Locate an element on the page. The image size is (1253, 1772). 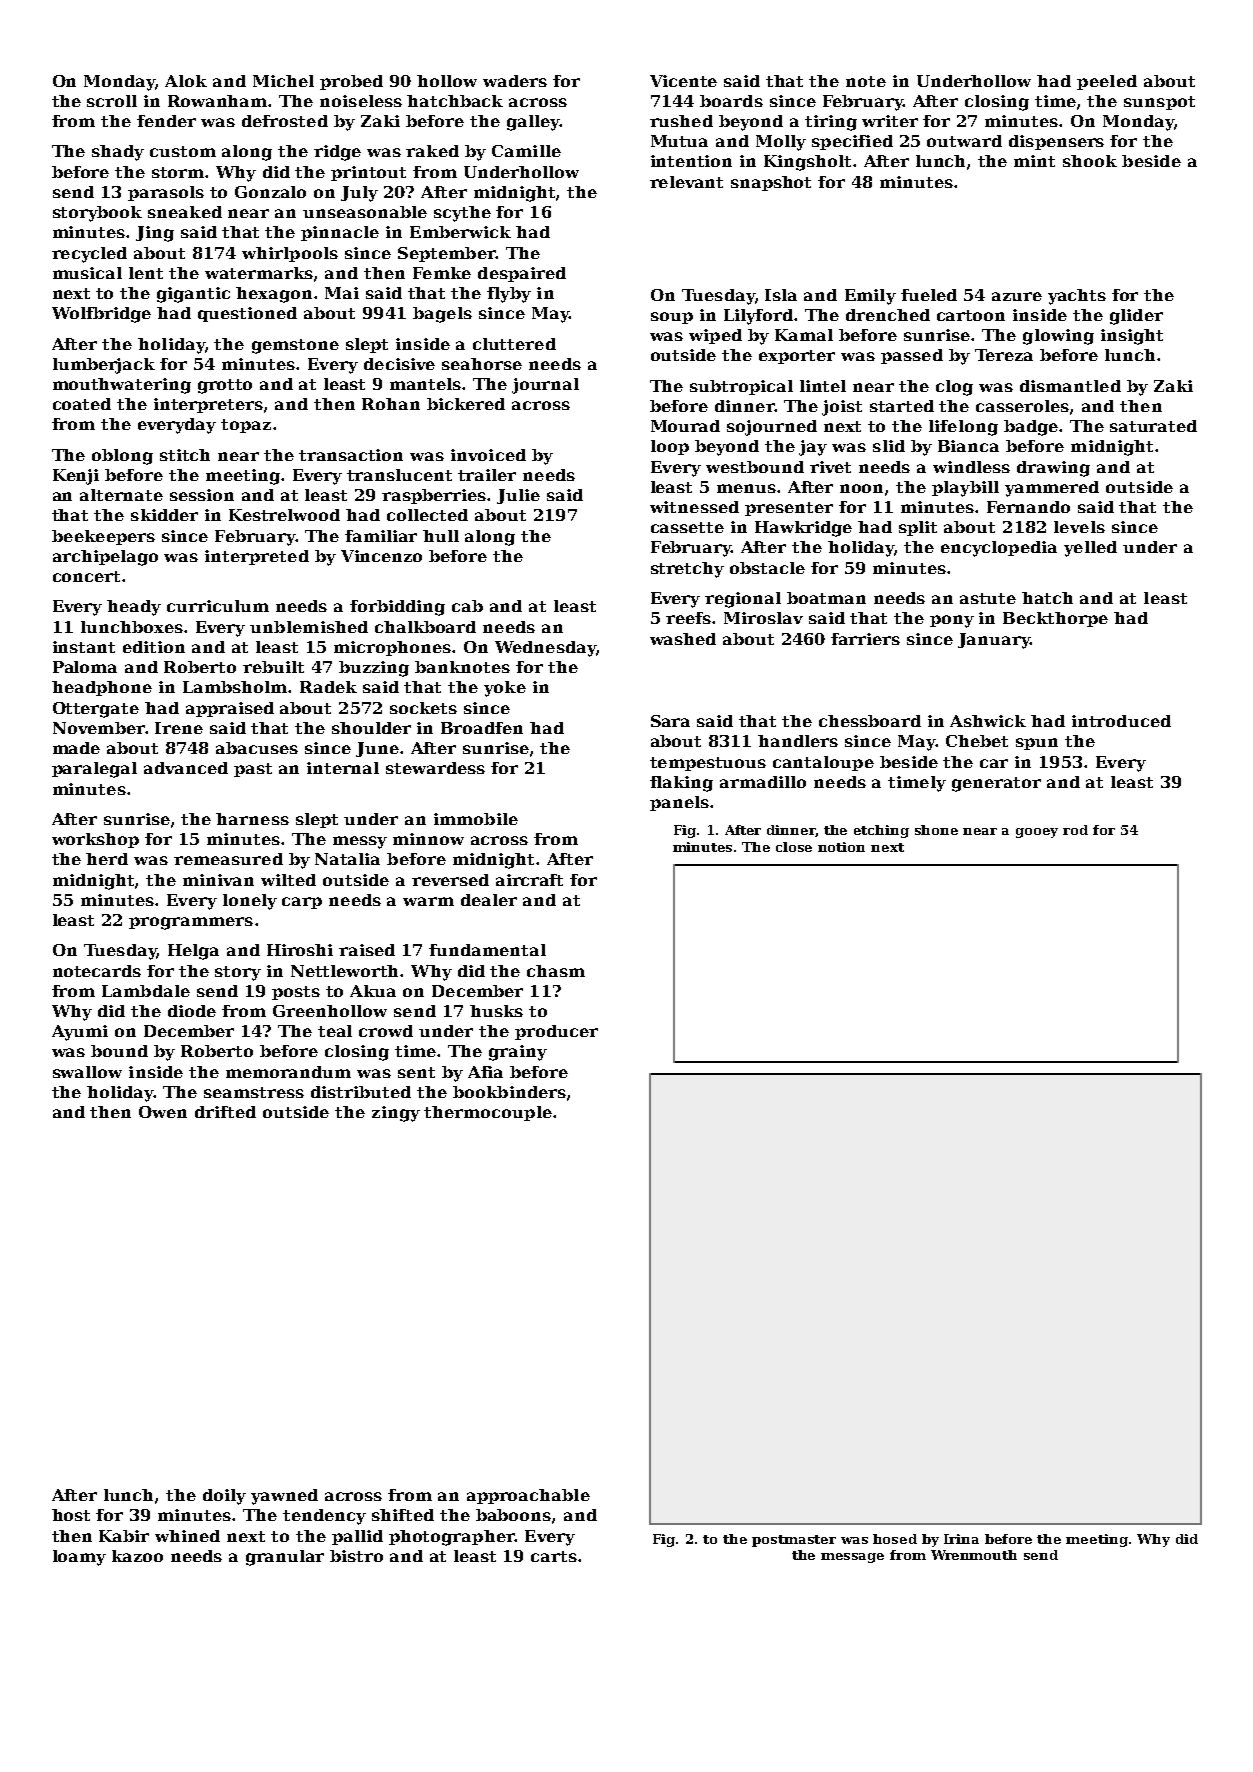
Wednesday is located at coordinates (545, 649).
